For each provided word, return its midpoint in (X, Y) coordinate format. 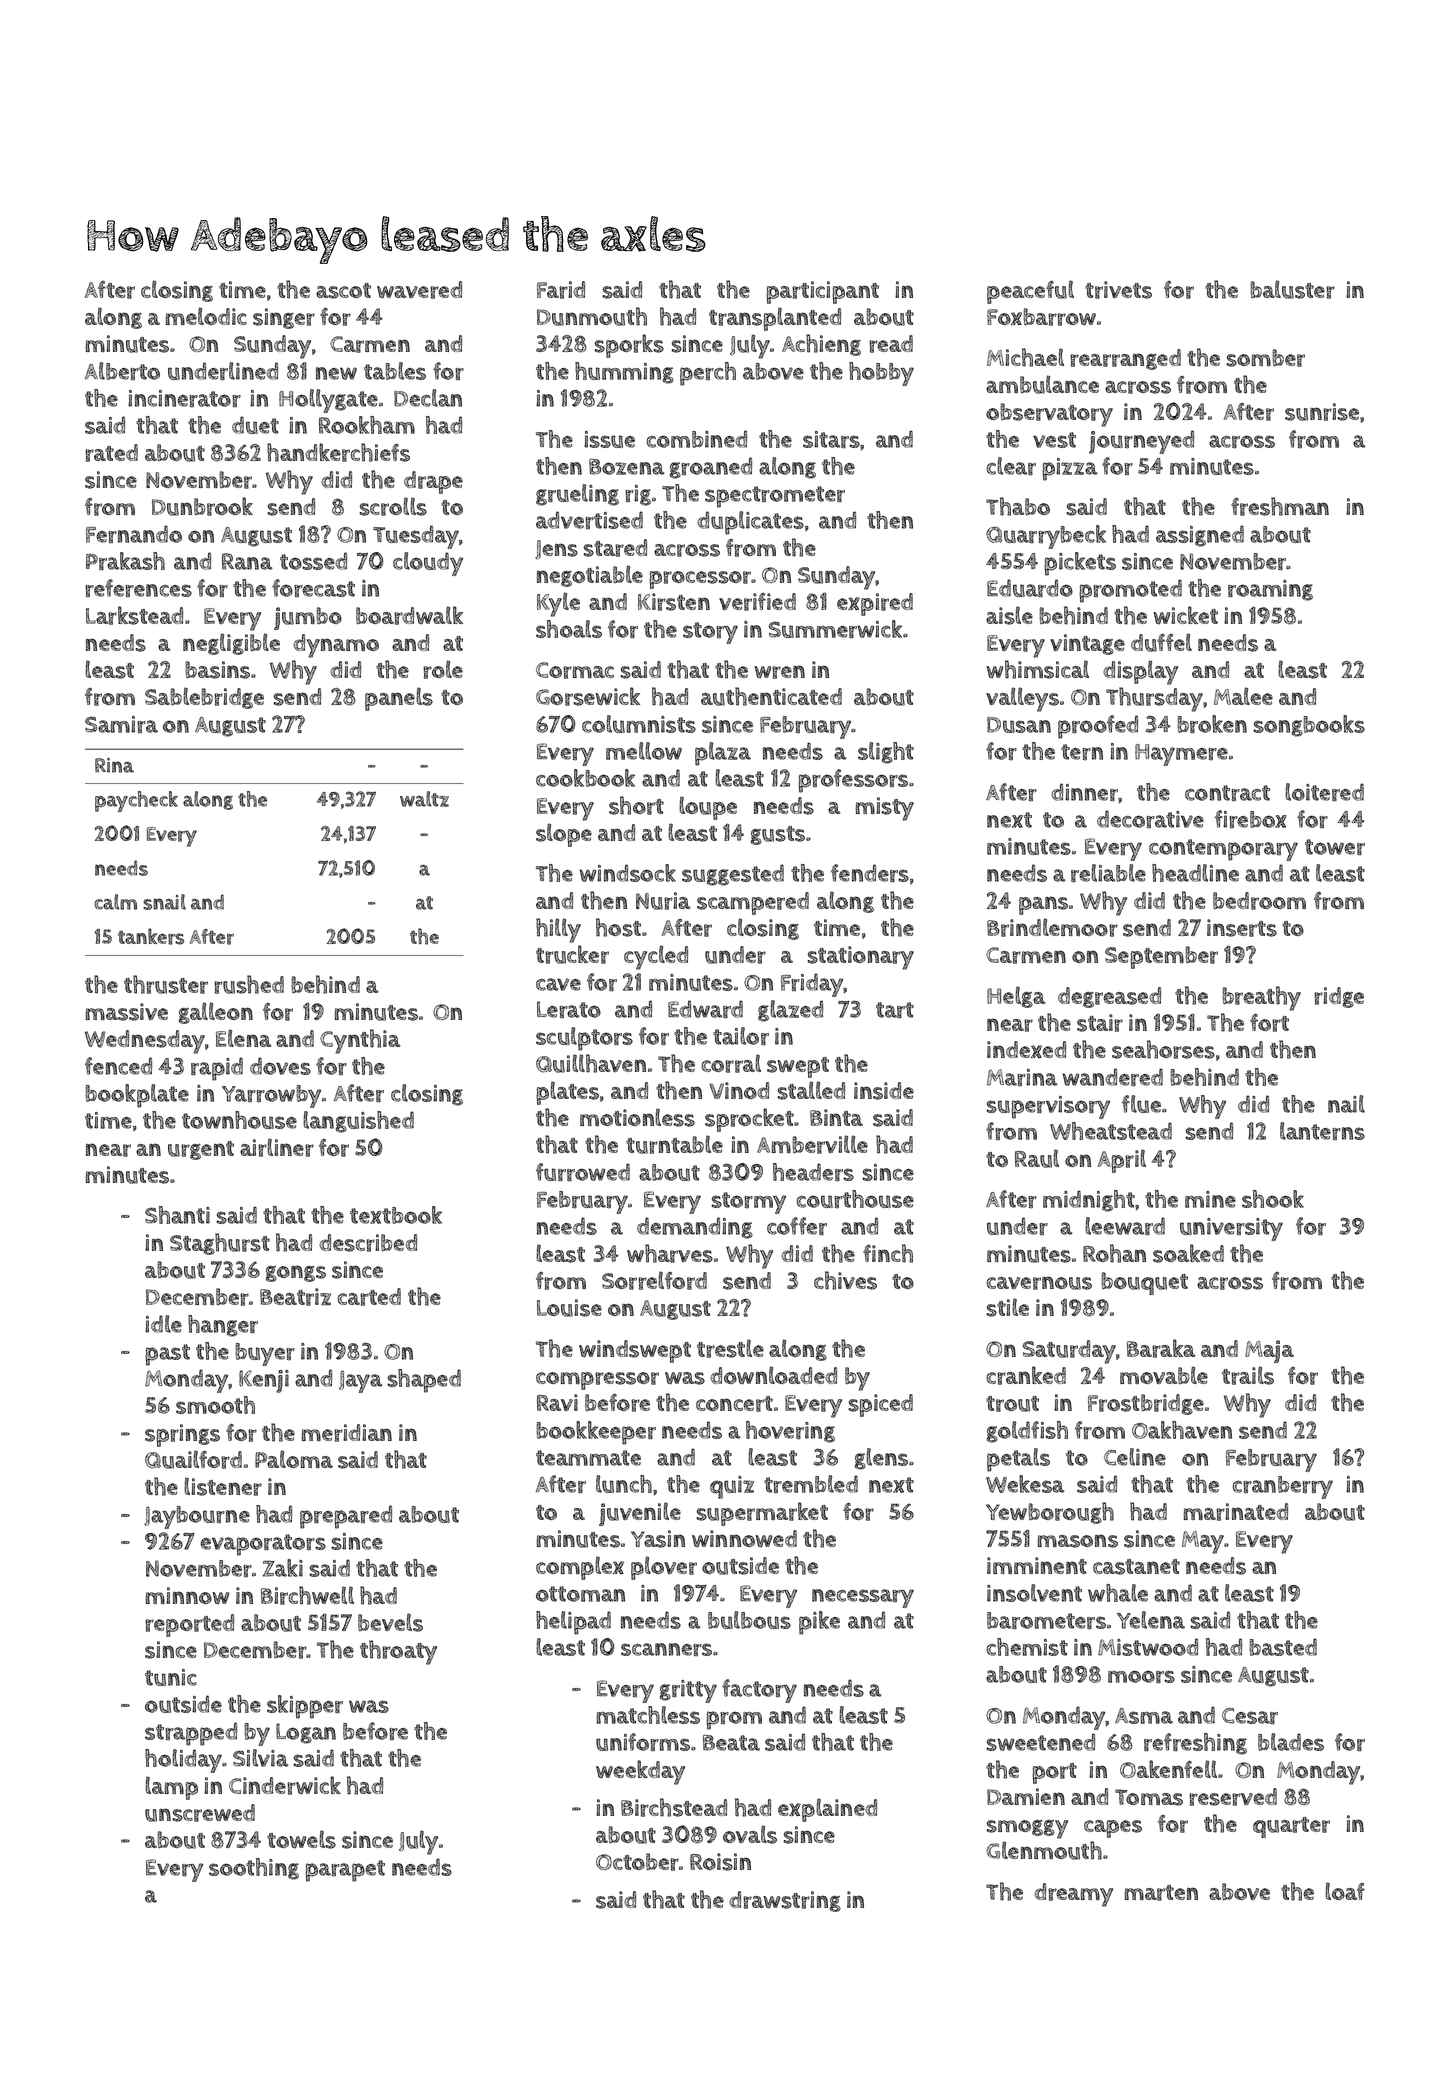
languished (358, 1122)
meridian (346, 1433)
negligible (231, 644)
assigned (1200, 536)
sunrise (1322, 412)
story (710, 633)
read (891, 344)
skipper (305, 1707)
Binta (836, 1117)
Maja (1269, 1351)
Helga (1016, 997)
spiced (880, 1405)
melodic (206, 316)
